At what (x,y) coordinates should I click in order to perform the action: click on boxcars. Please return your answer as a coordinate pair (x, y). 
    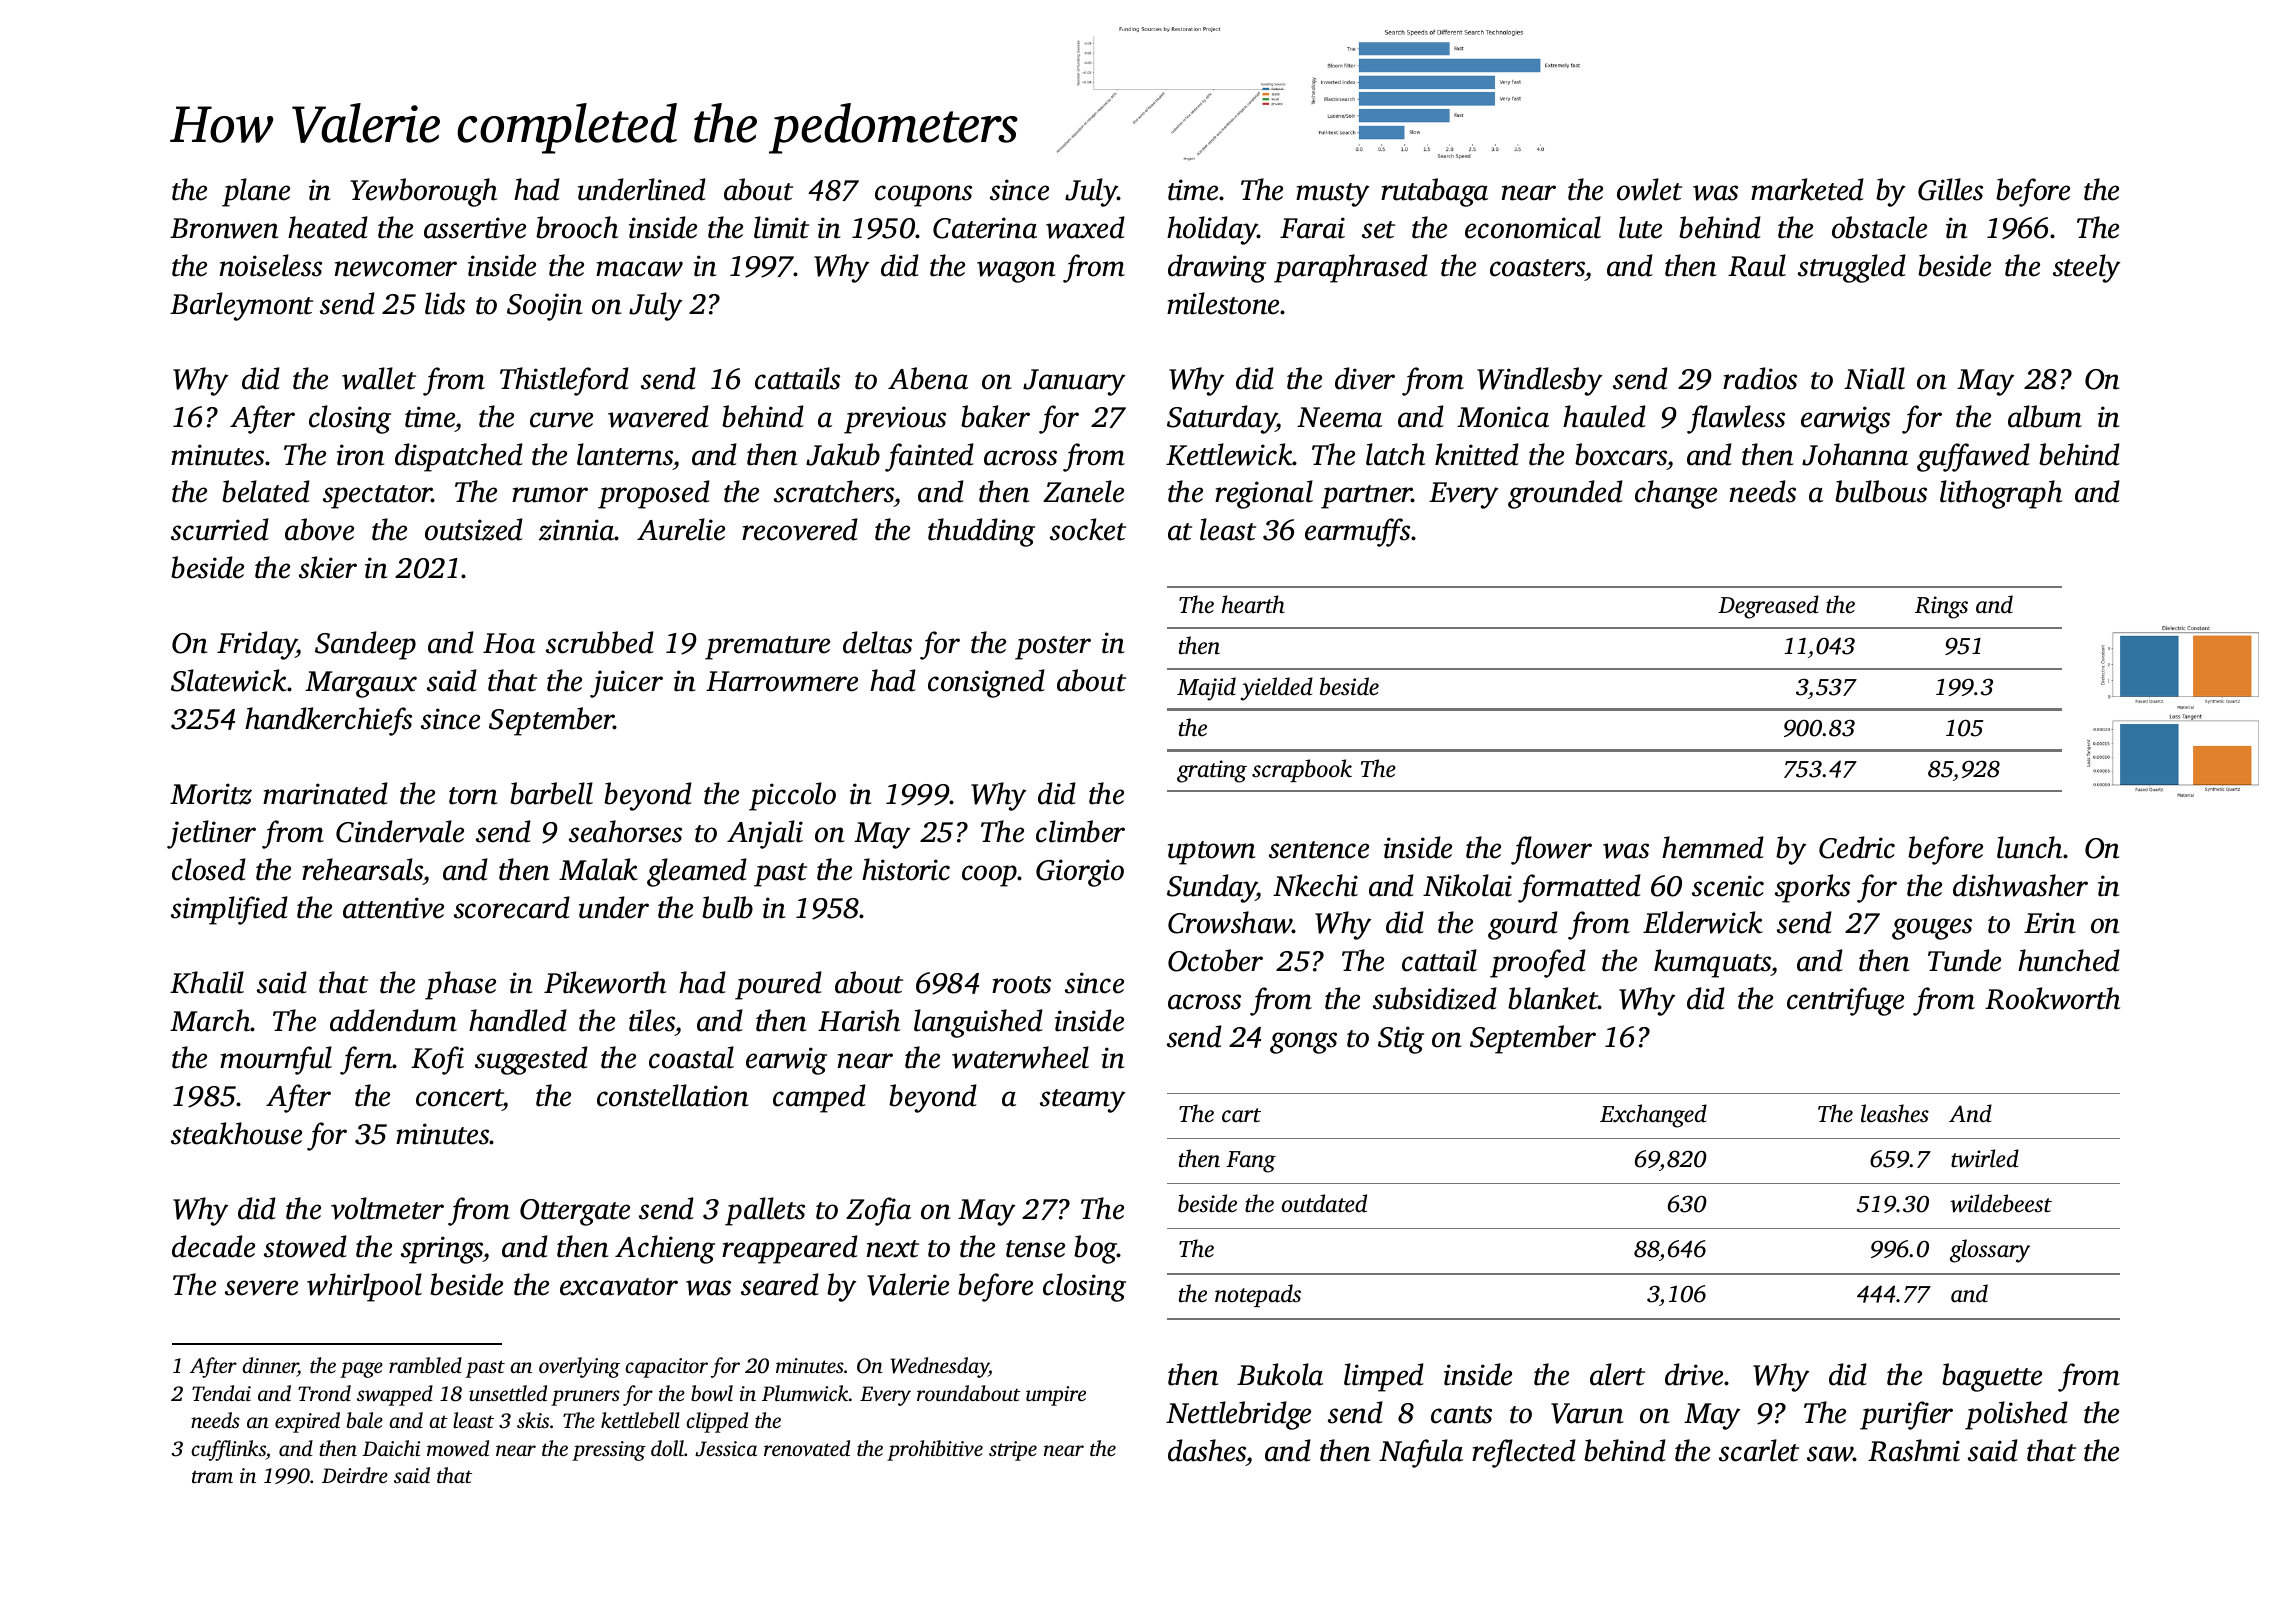
    Looking at the image, I should click on (1621, 454).
